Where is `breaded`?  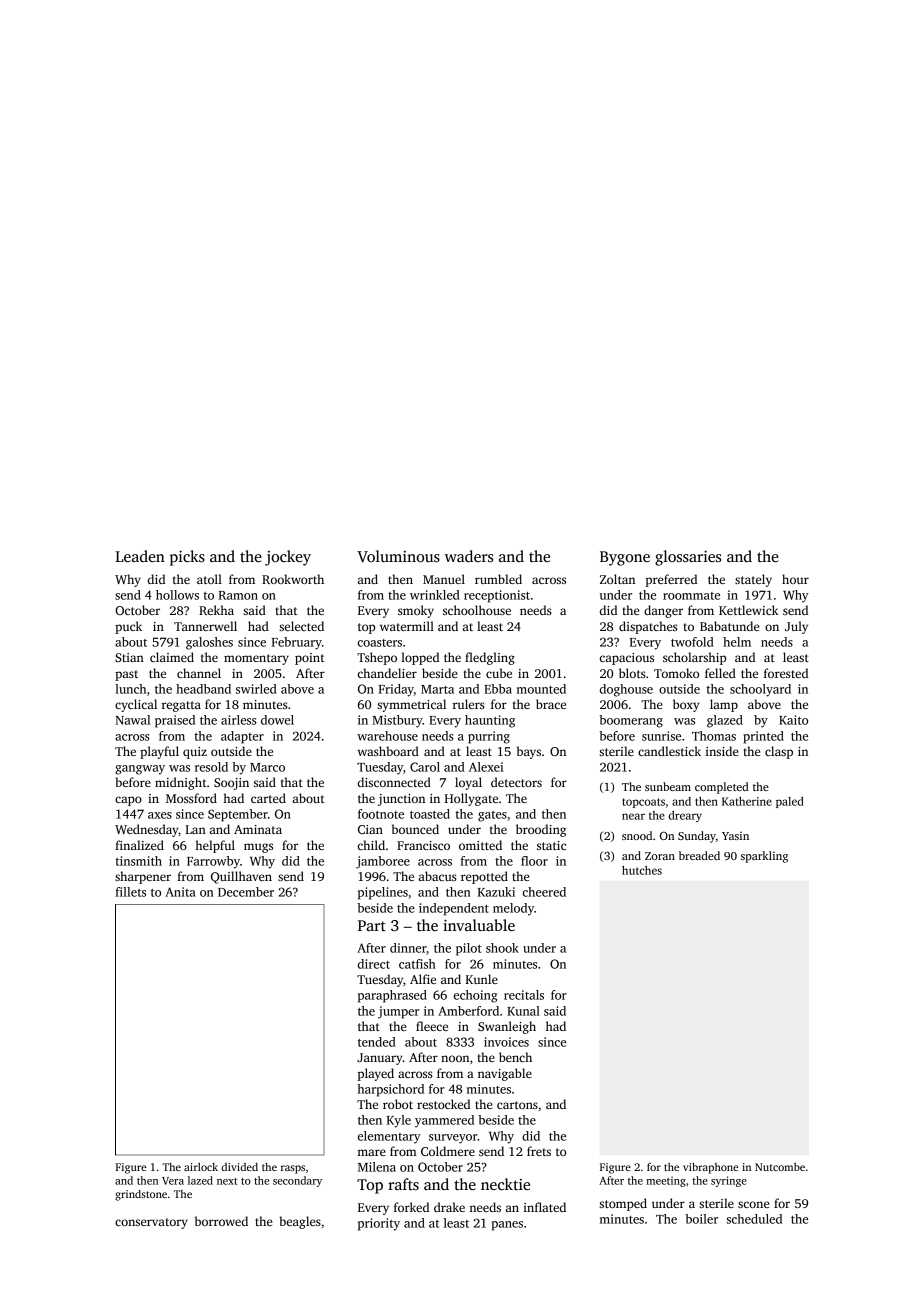 breaded is located at coordinates (699, 855).
